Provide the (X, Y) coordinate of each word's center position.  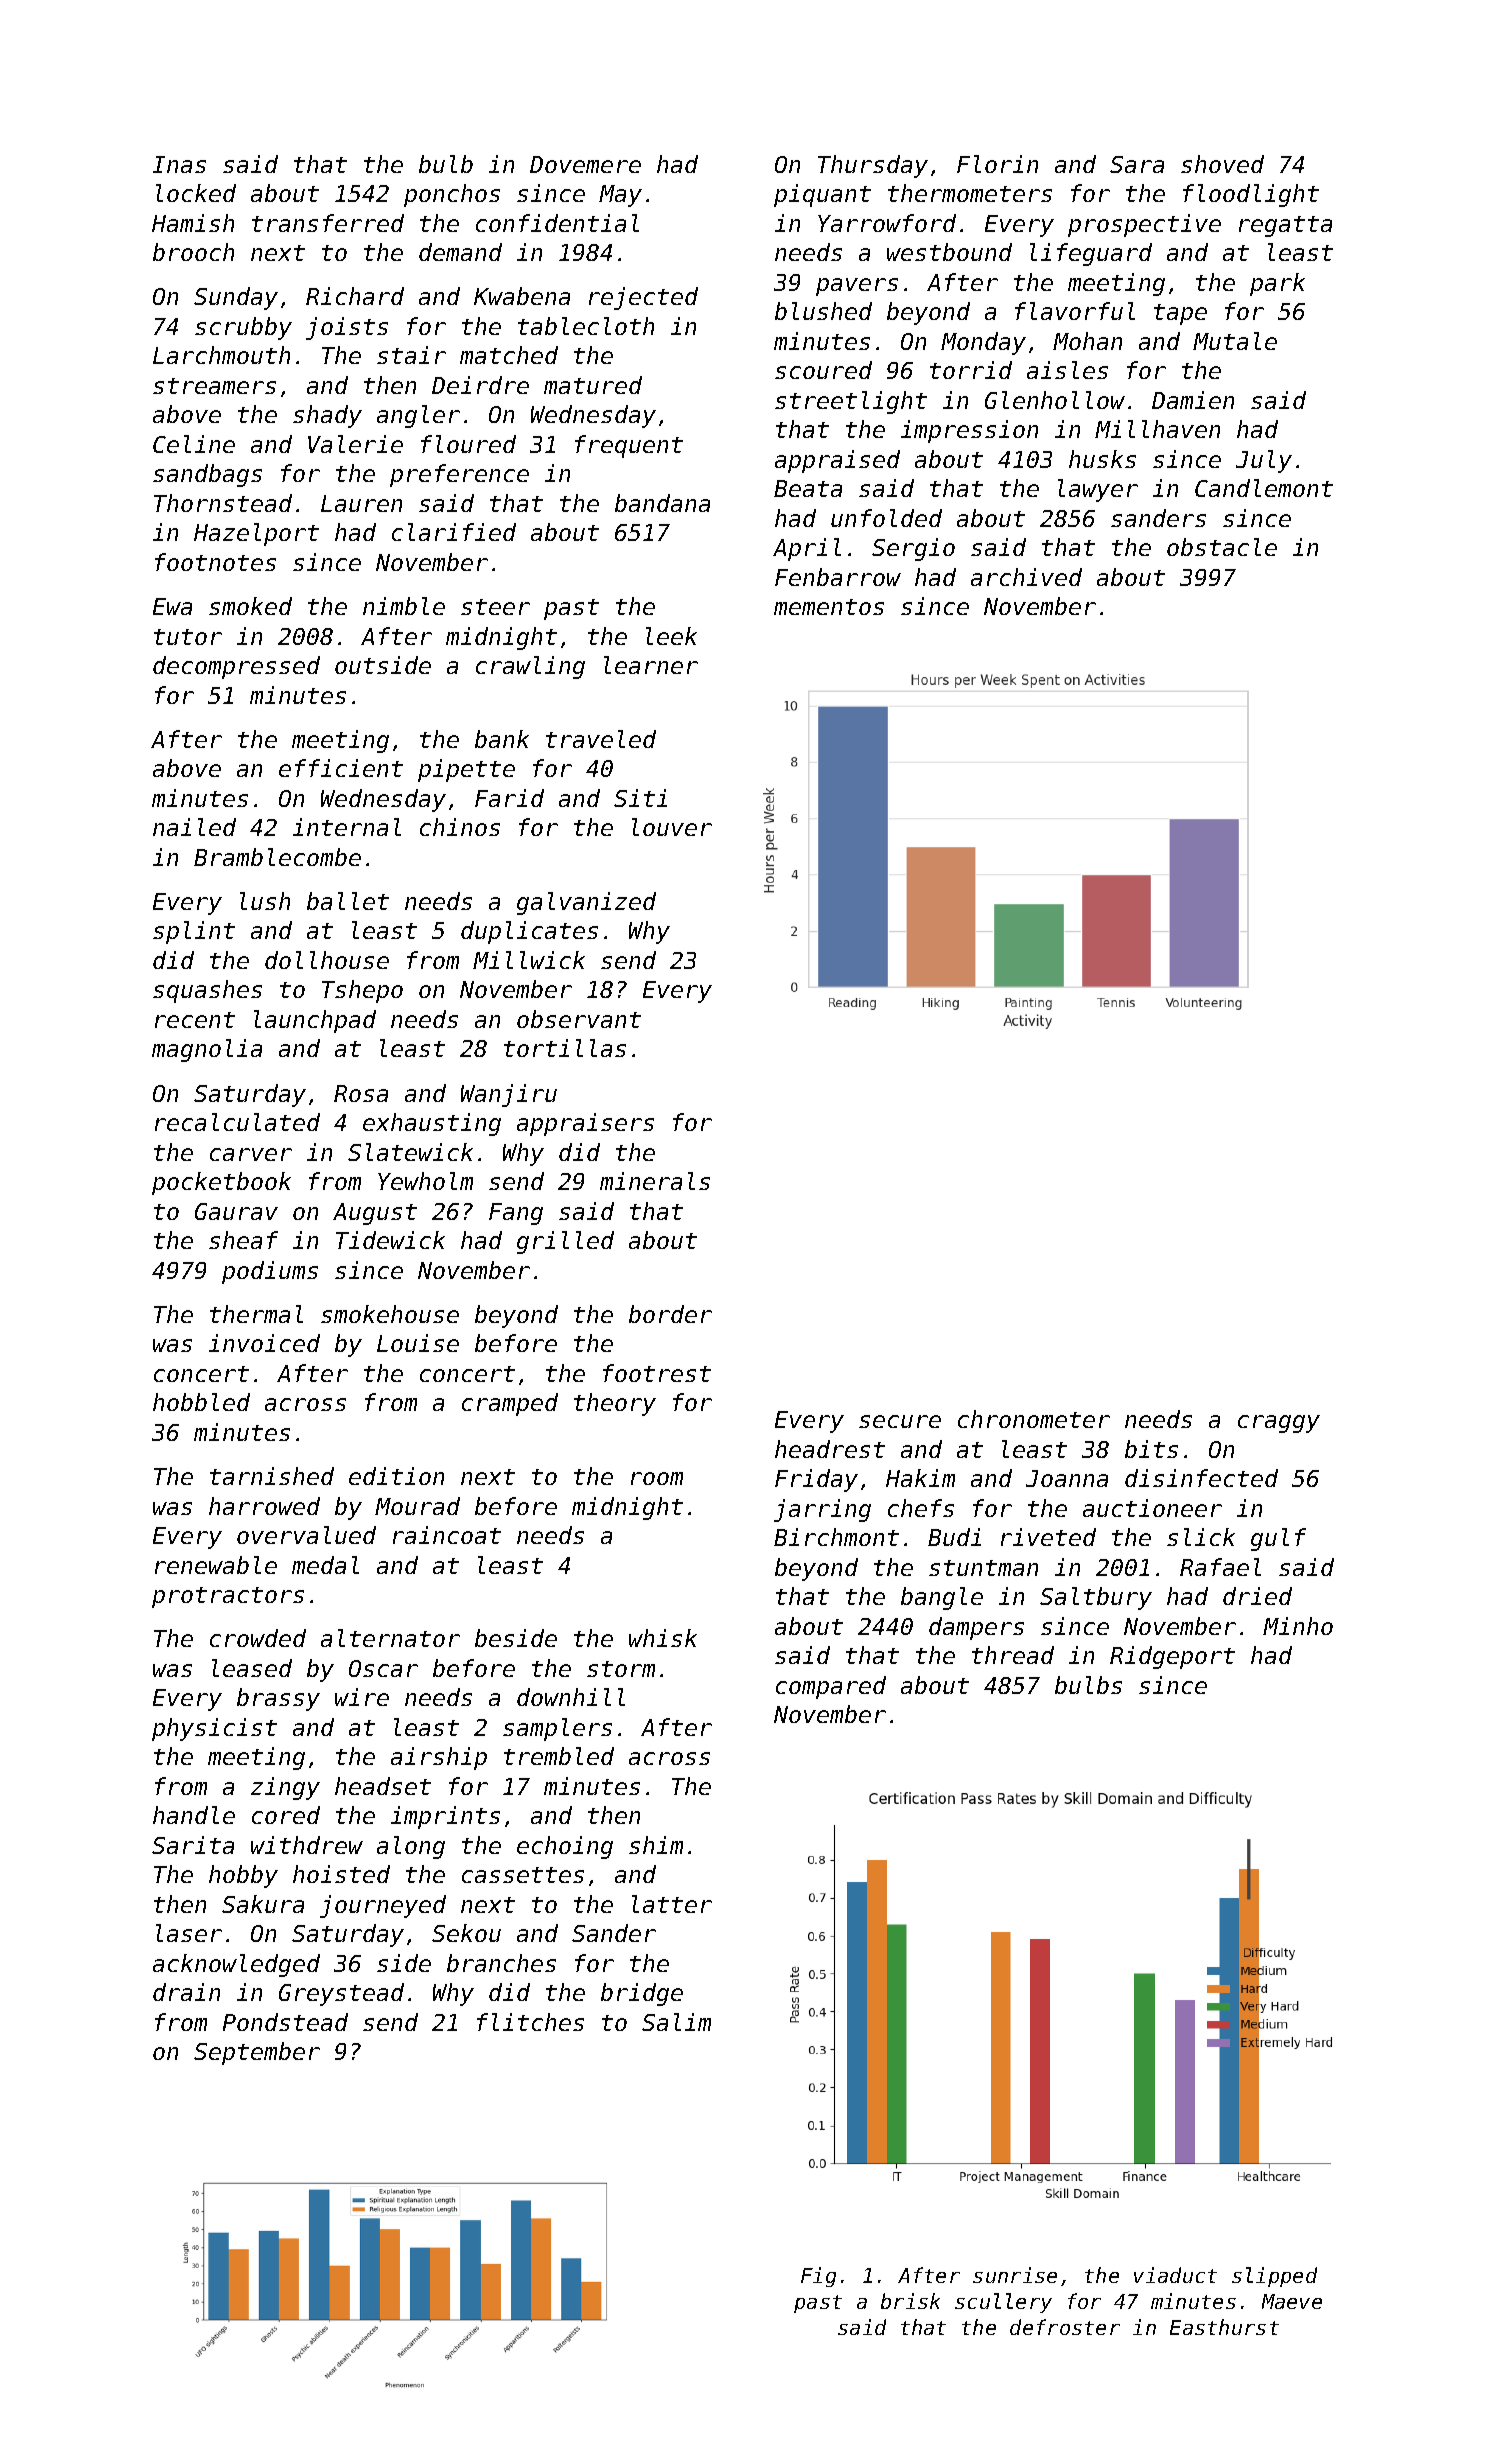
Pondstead (285, 2022)
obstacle (1222, 547)
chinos (460, 827)
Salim (676, 2022)
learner (651, 665)
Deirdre (480, 385)
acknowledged (236, 1965)
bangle (942, 1598)
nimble (404, 606)
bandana (662, 503)
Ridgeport (1172, 1657)
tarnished (272, 1476)
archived (1026, 577)
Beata (808, 488)
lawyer (1098, 490)
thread (1013, 1655)
